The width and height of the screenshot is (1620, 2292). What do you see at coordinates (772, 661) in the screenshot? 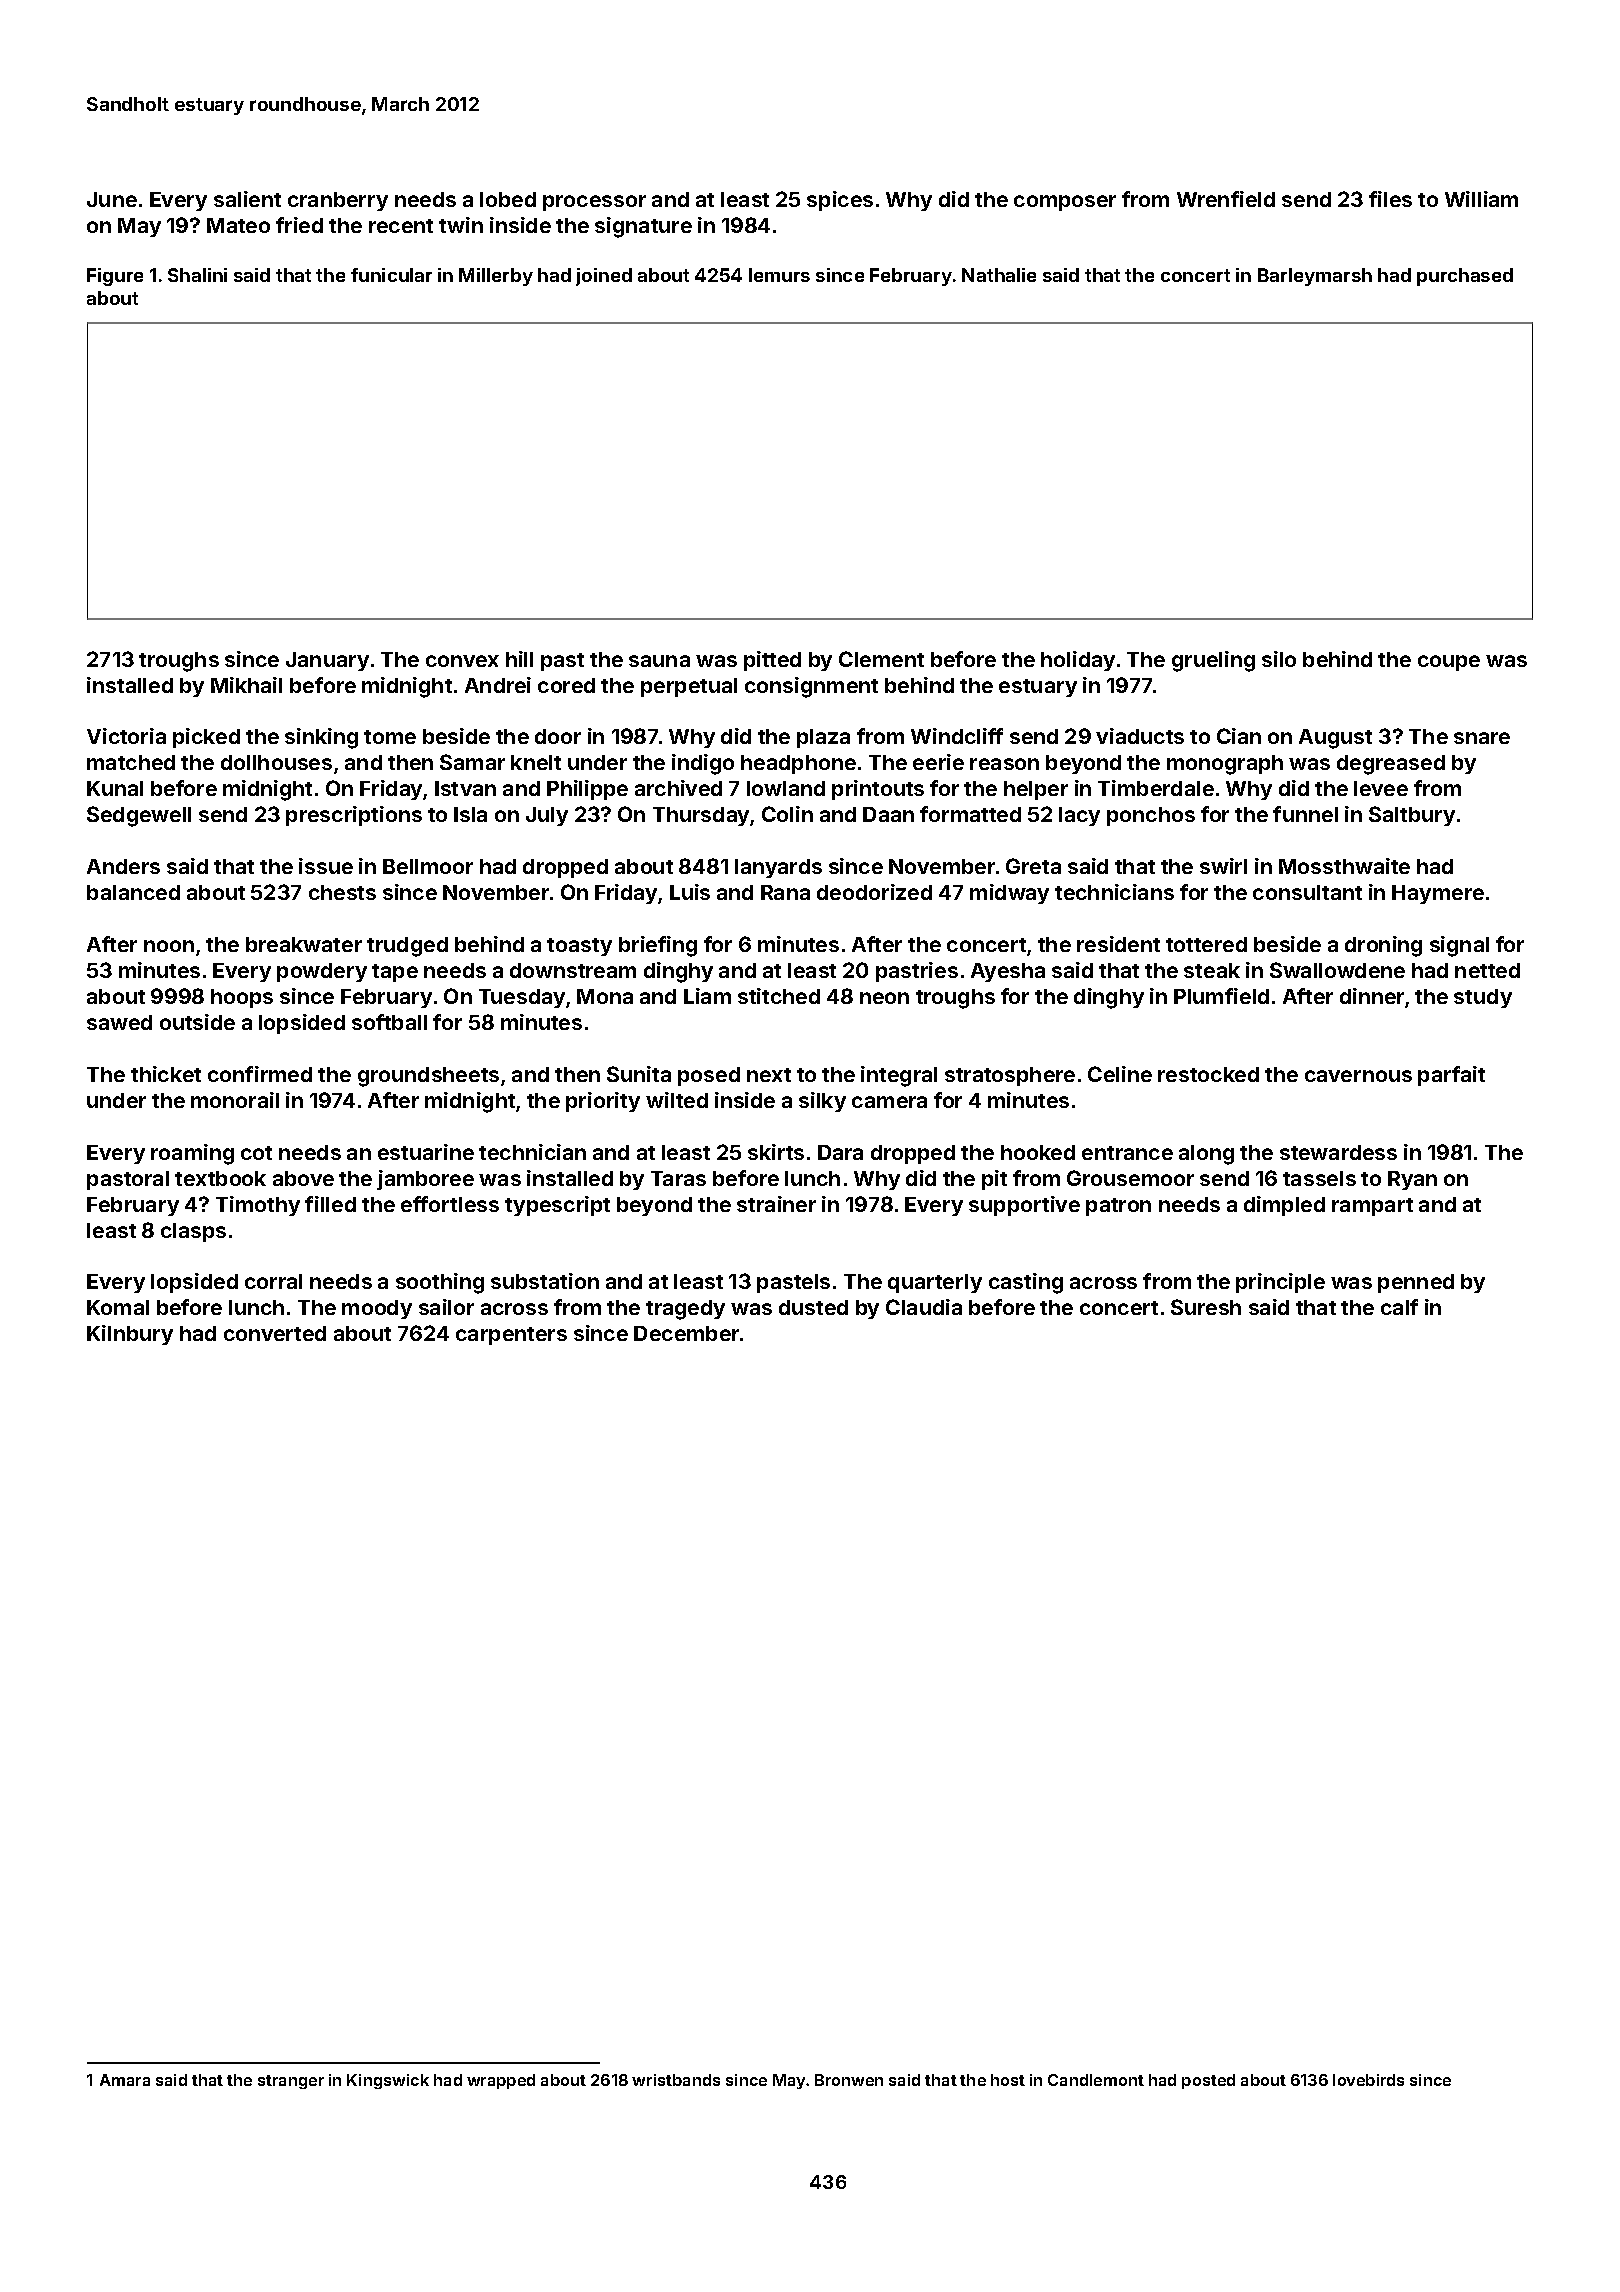
I see `pitted` at bounding box center [772, 661].
